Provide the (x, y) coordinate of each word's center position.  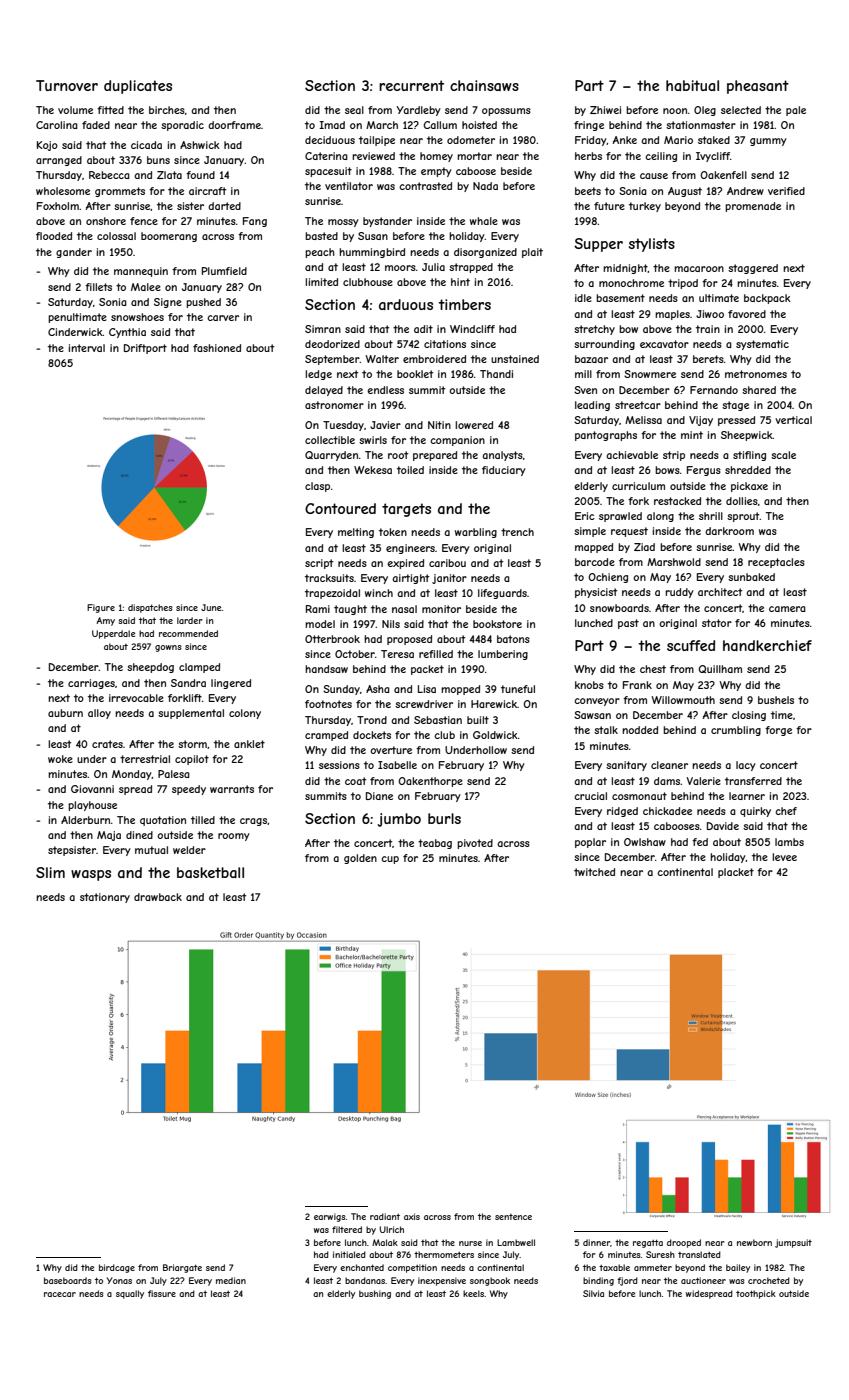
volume (75, 110)
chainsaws (484, 85)
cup (390, 860)
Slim (50, 872)
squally (130, 1294)
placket (736, 873)
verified (786, 191)
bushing (375, 1294)
